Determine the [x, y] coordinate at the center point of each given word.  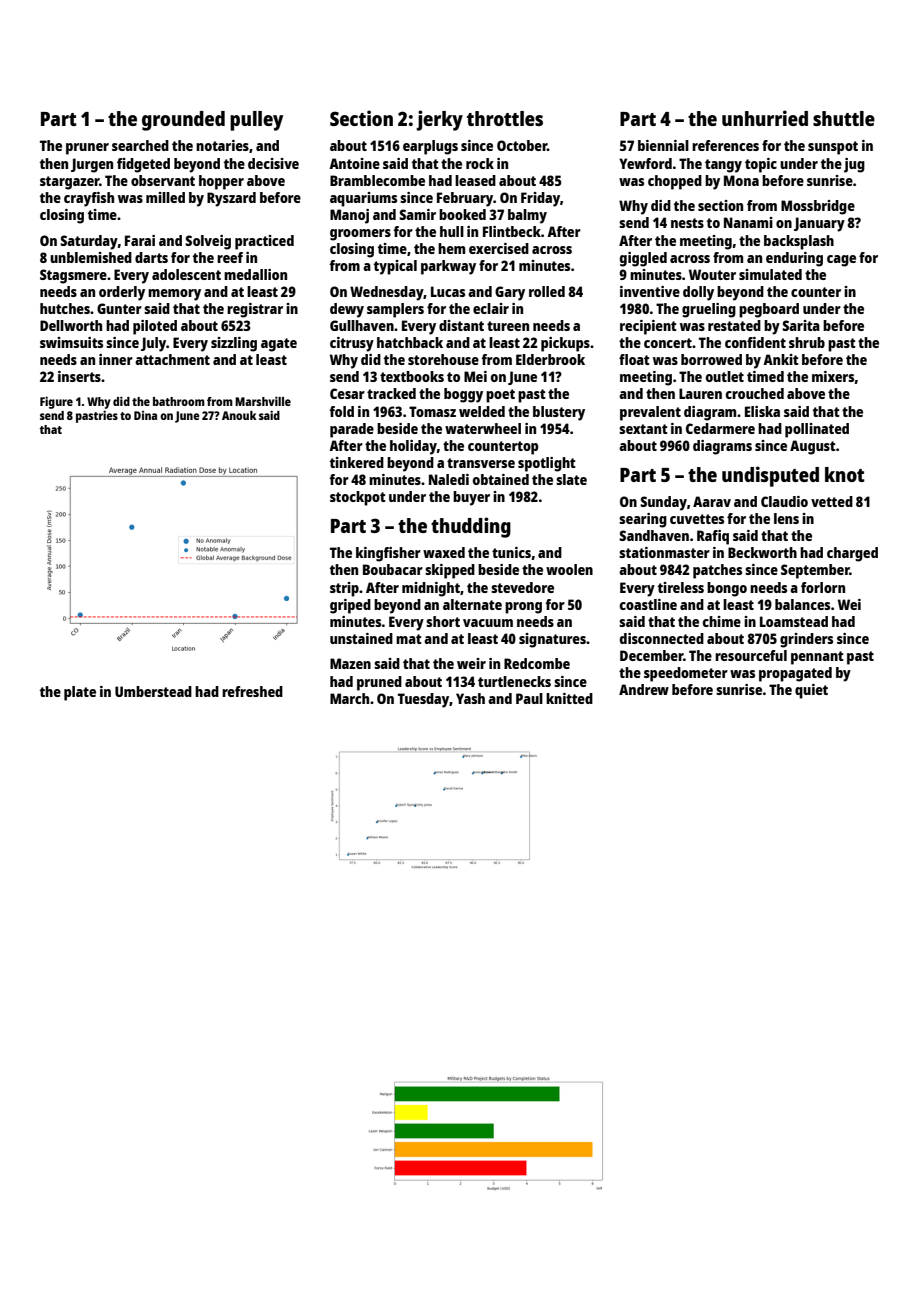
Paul [529, 698]
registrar [255, 310]
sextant [643, 429]
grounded [183, 121]
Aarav [712, 501]
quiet [811, 691]
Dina [145, 415]
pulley [256, 121]
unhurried [765, 118]
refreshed [252, 691]
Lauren [700, 393]
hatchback [410, 342]
